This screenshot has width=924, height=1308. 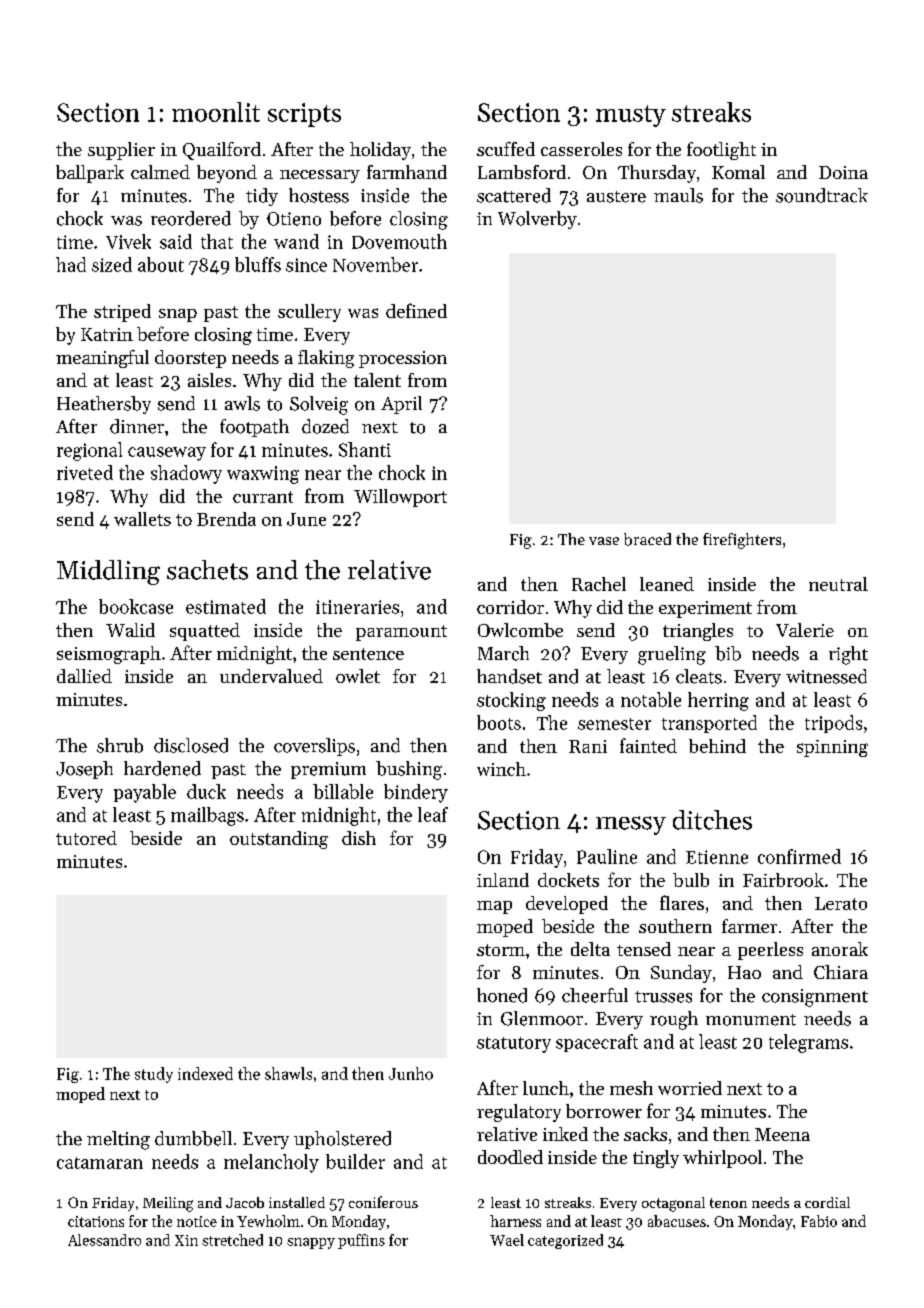 I want to click on stretched, so click(x=232, y=1240).
